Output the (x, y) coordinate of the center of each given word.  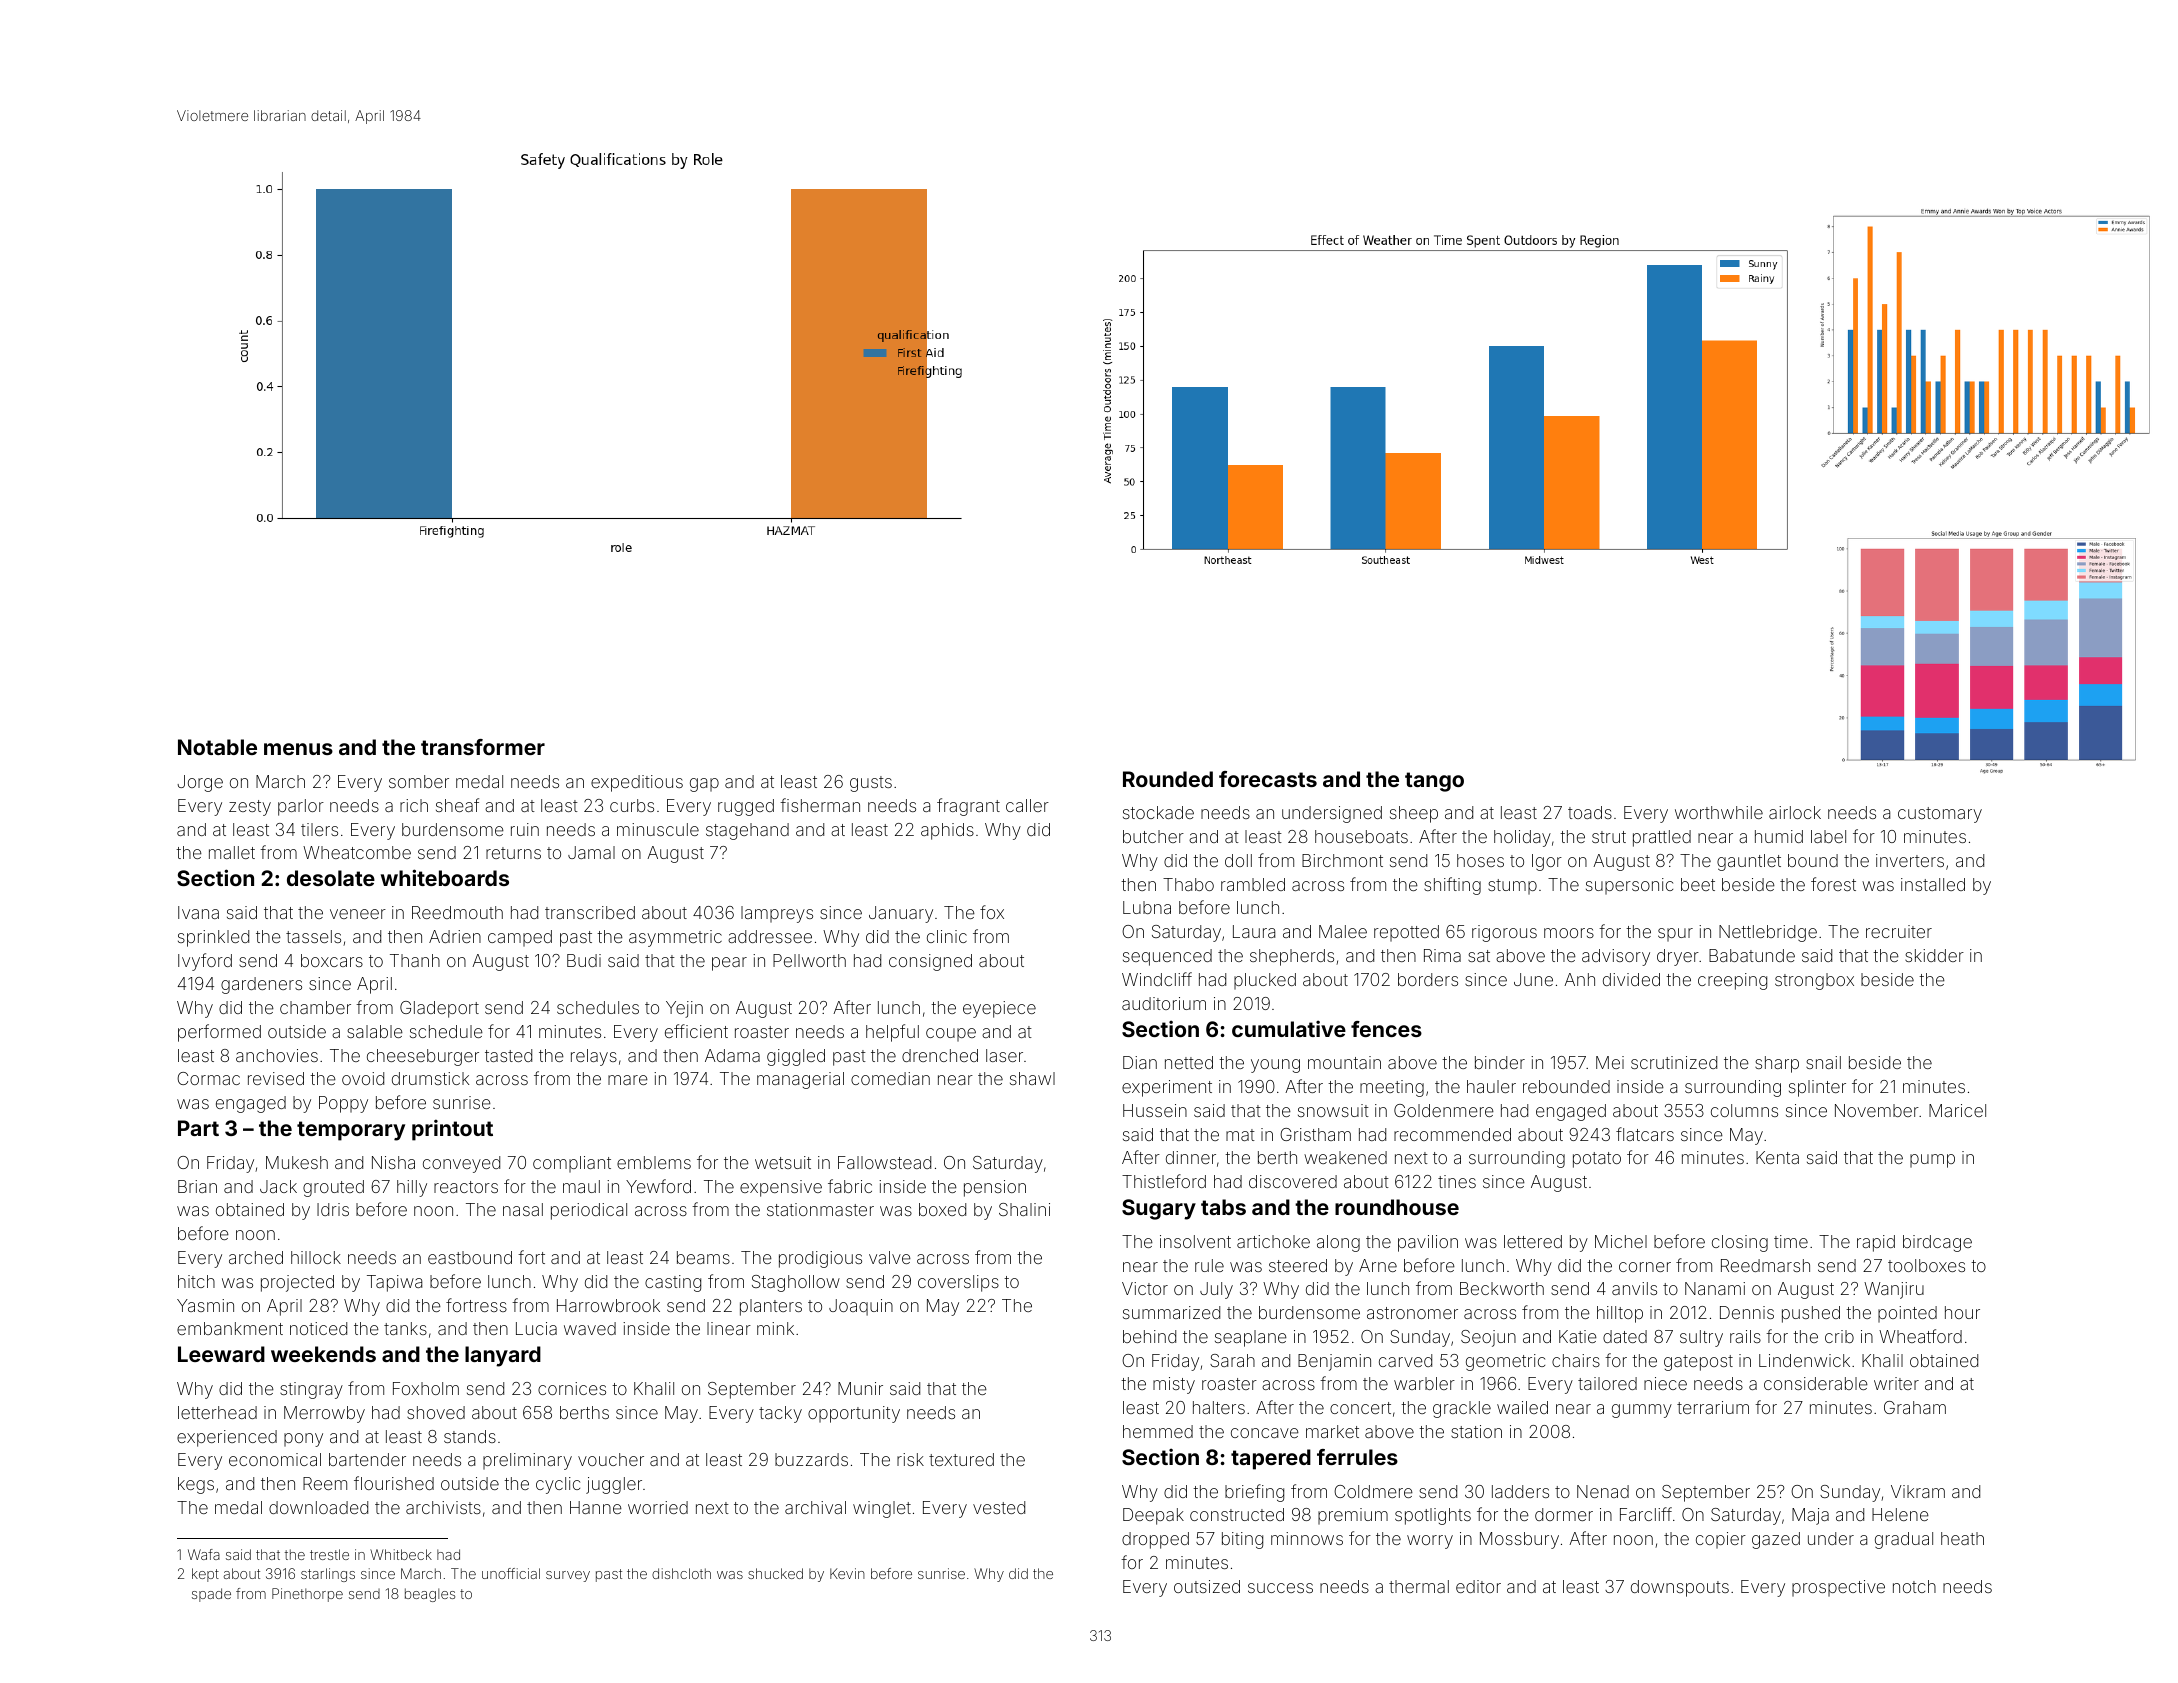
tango (1434, 782)
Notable (217, 747)
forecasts (1268, 779)
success (1280, 1588)
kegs (196, 1485)
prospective (1838, 1588)
